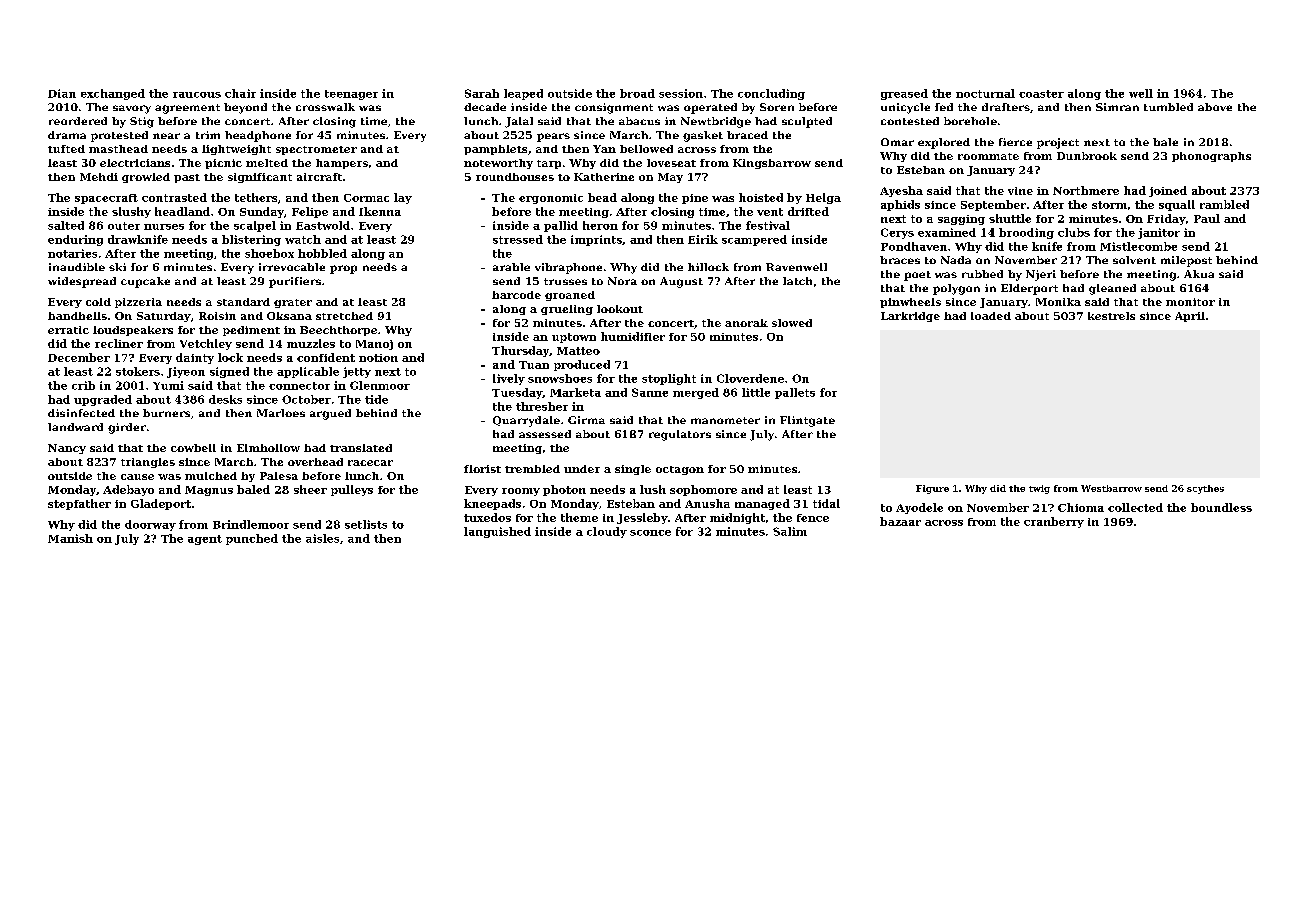 The height and width of the screenshot is (924, 1308). I want to click on loaded, so click(991, 316).
